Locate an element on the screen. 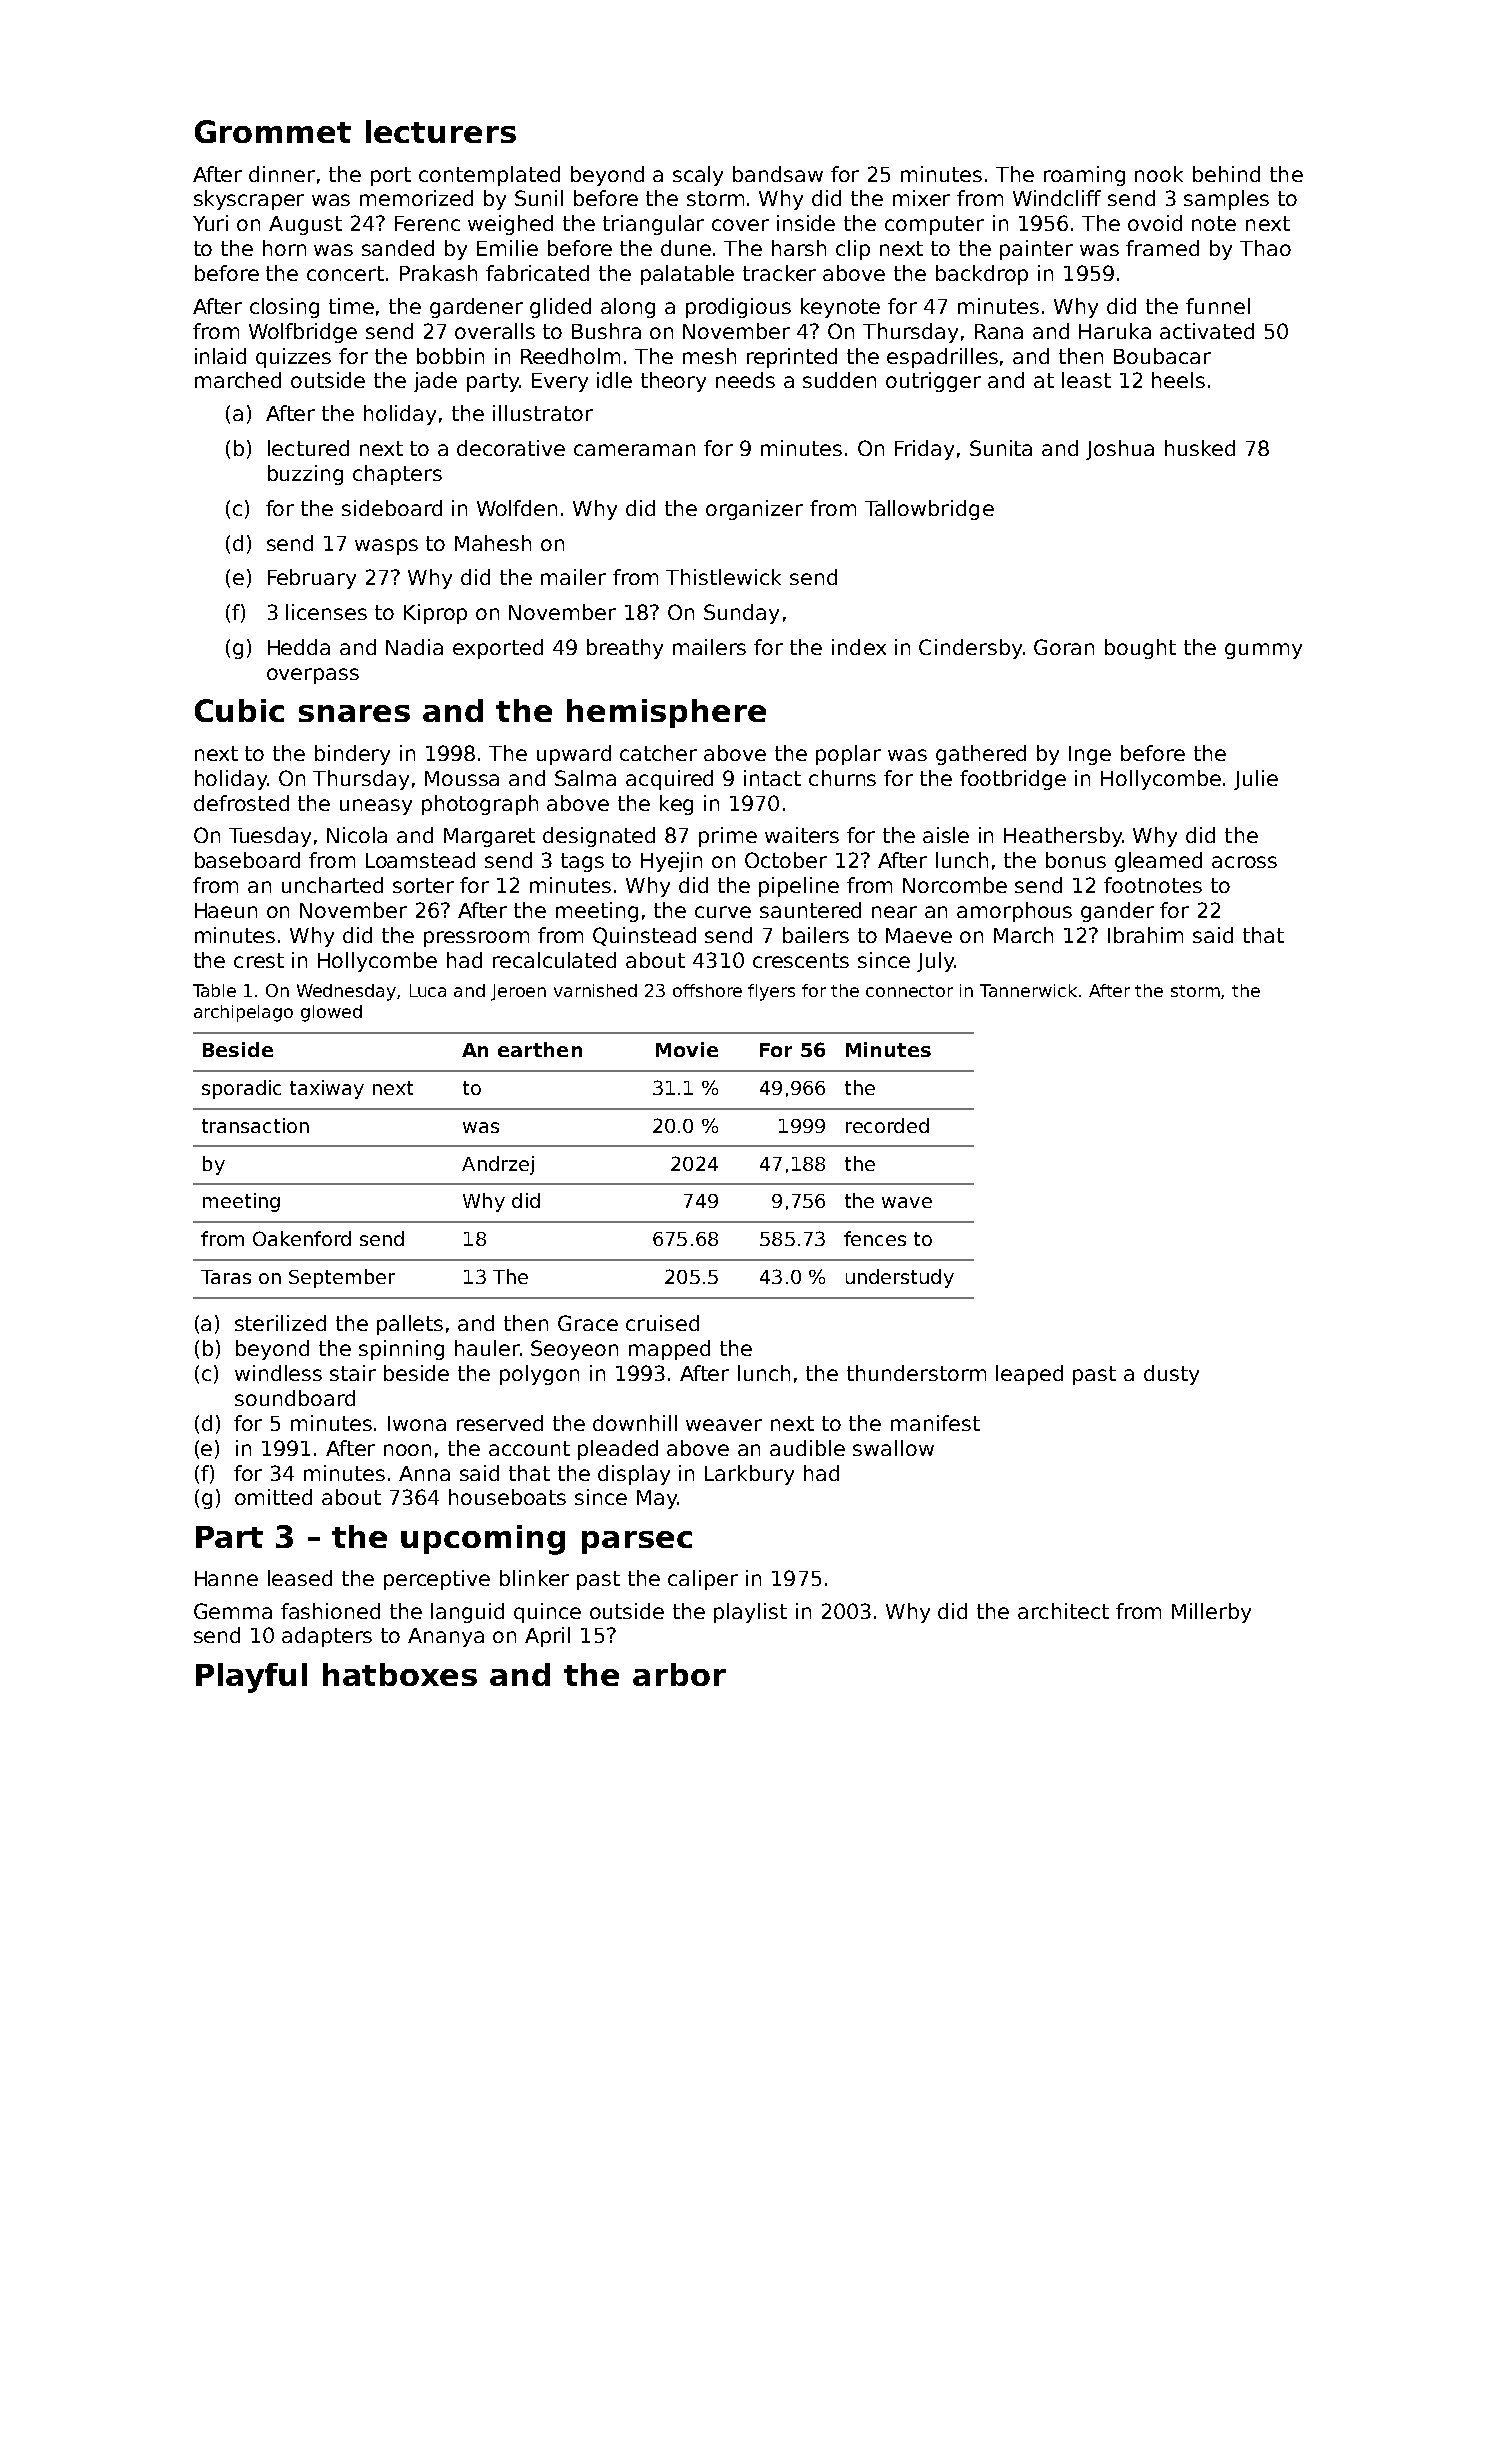 This screenshot has width=1496, height=2464. contemplated is located at coordinates (489, 176).
